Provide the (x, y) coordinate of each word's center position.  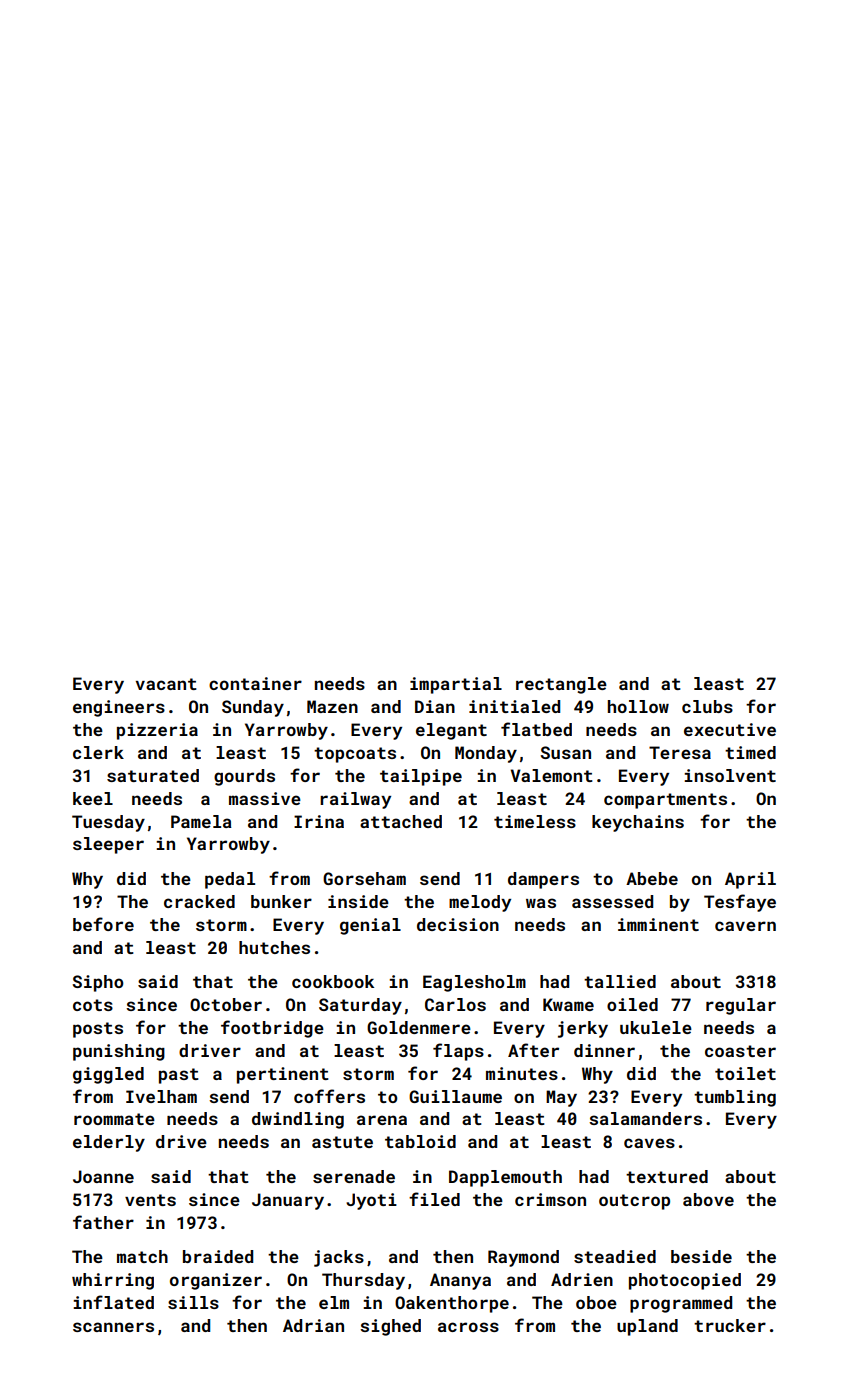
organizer (216, 1281)
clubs (707, 706)
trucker (730, 1325)
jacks (339, 1258)
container (255, 683)
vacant (166, 684)
